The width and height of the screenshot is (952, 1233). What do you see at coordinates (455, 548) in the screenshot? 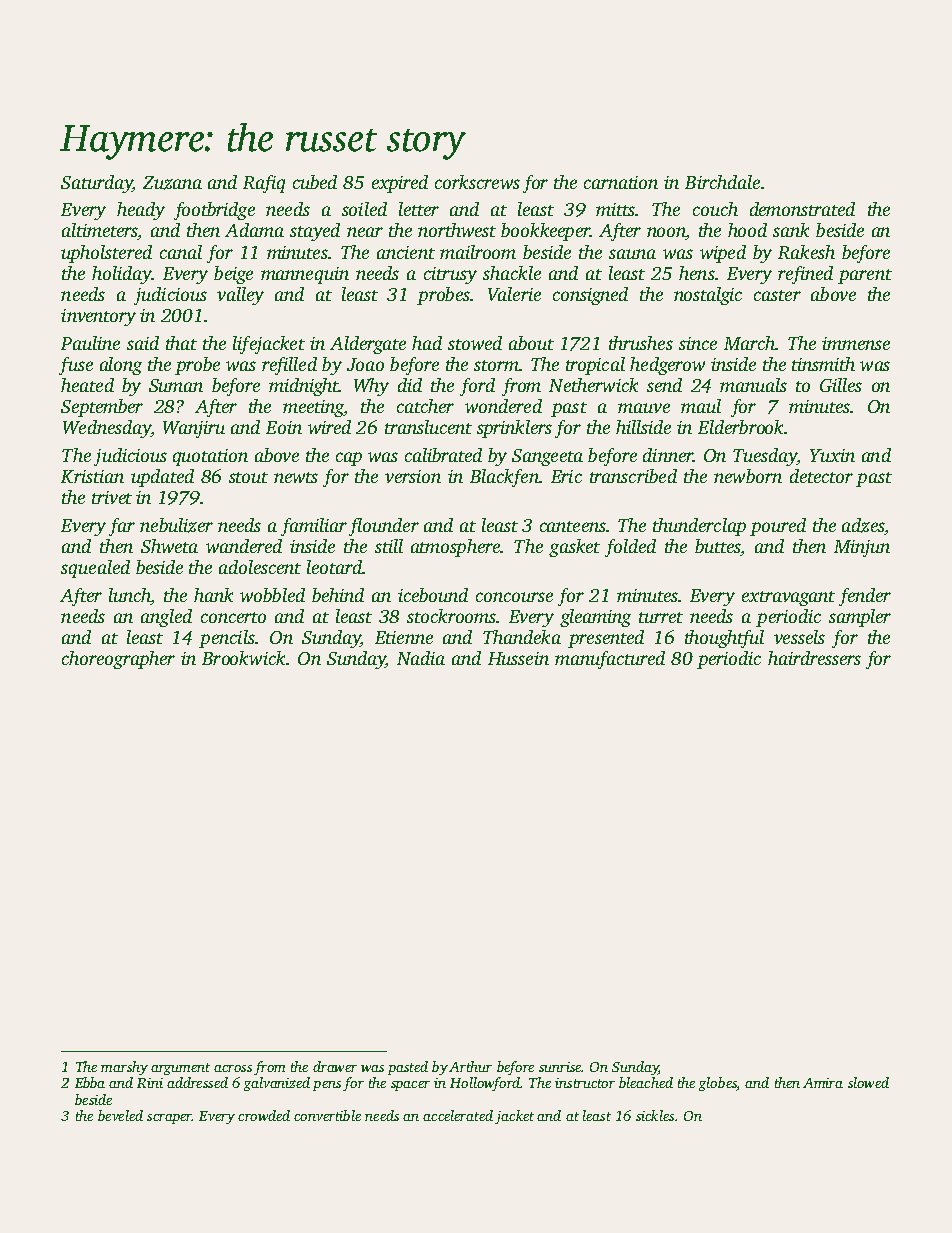
I see `atmosphere` at bounding box center [455, 548].
